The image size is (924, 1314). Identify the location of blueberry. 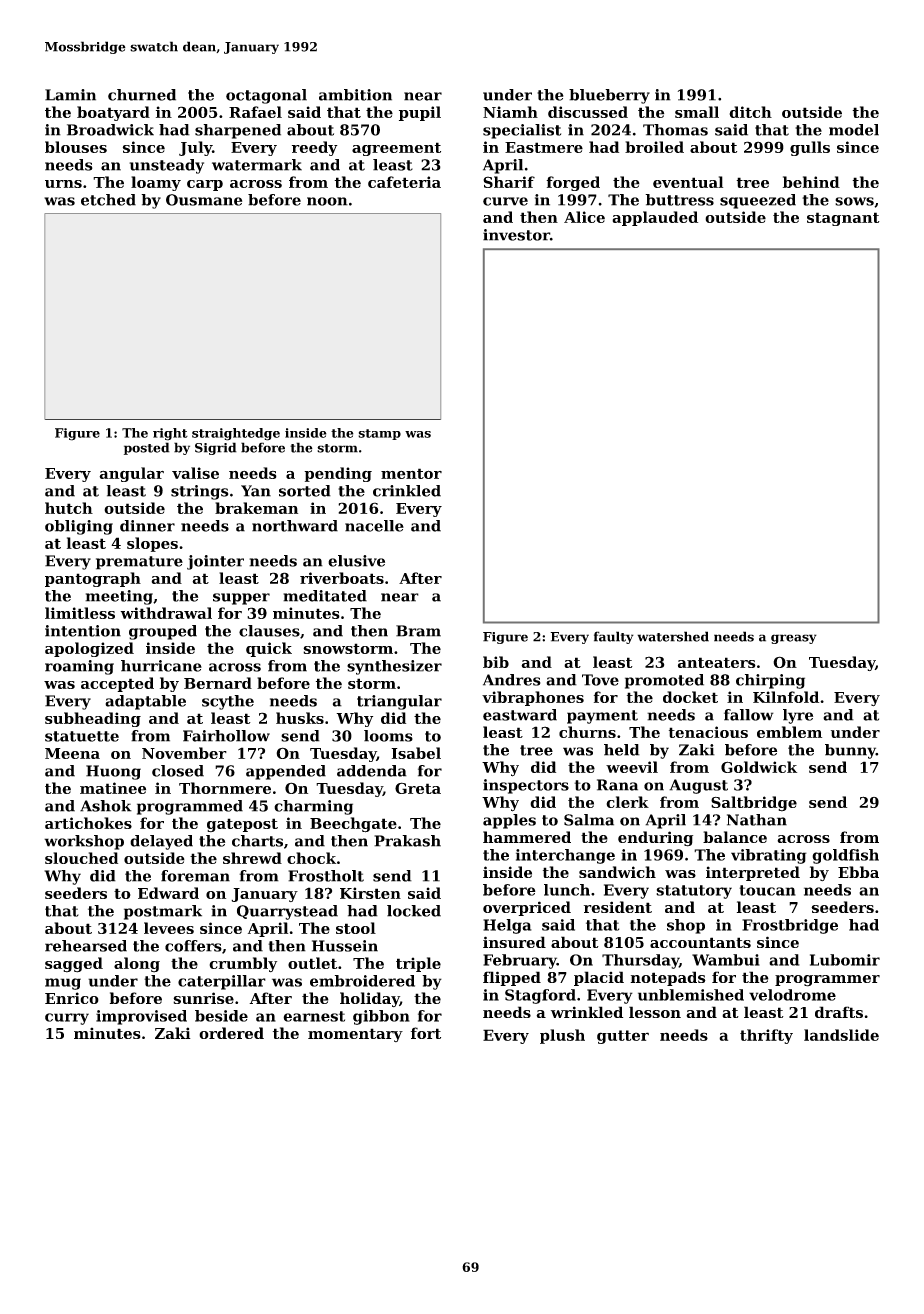
(609, 96).
